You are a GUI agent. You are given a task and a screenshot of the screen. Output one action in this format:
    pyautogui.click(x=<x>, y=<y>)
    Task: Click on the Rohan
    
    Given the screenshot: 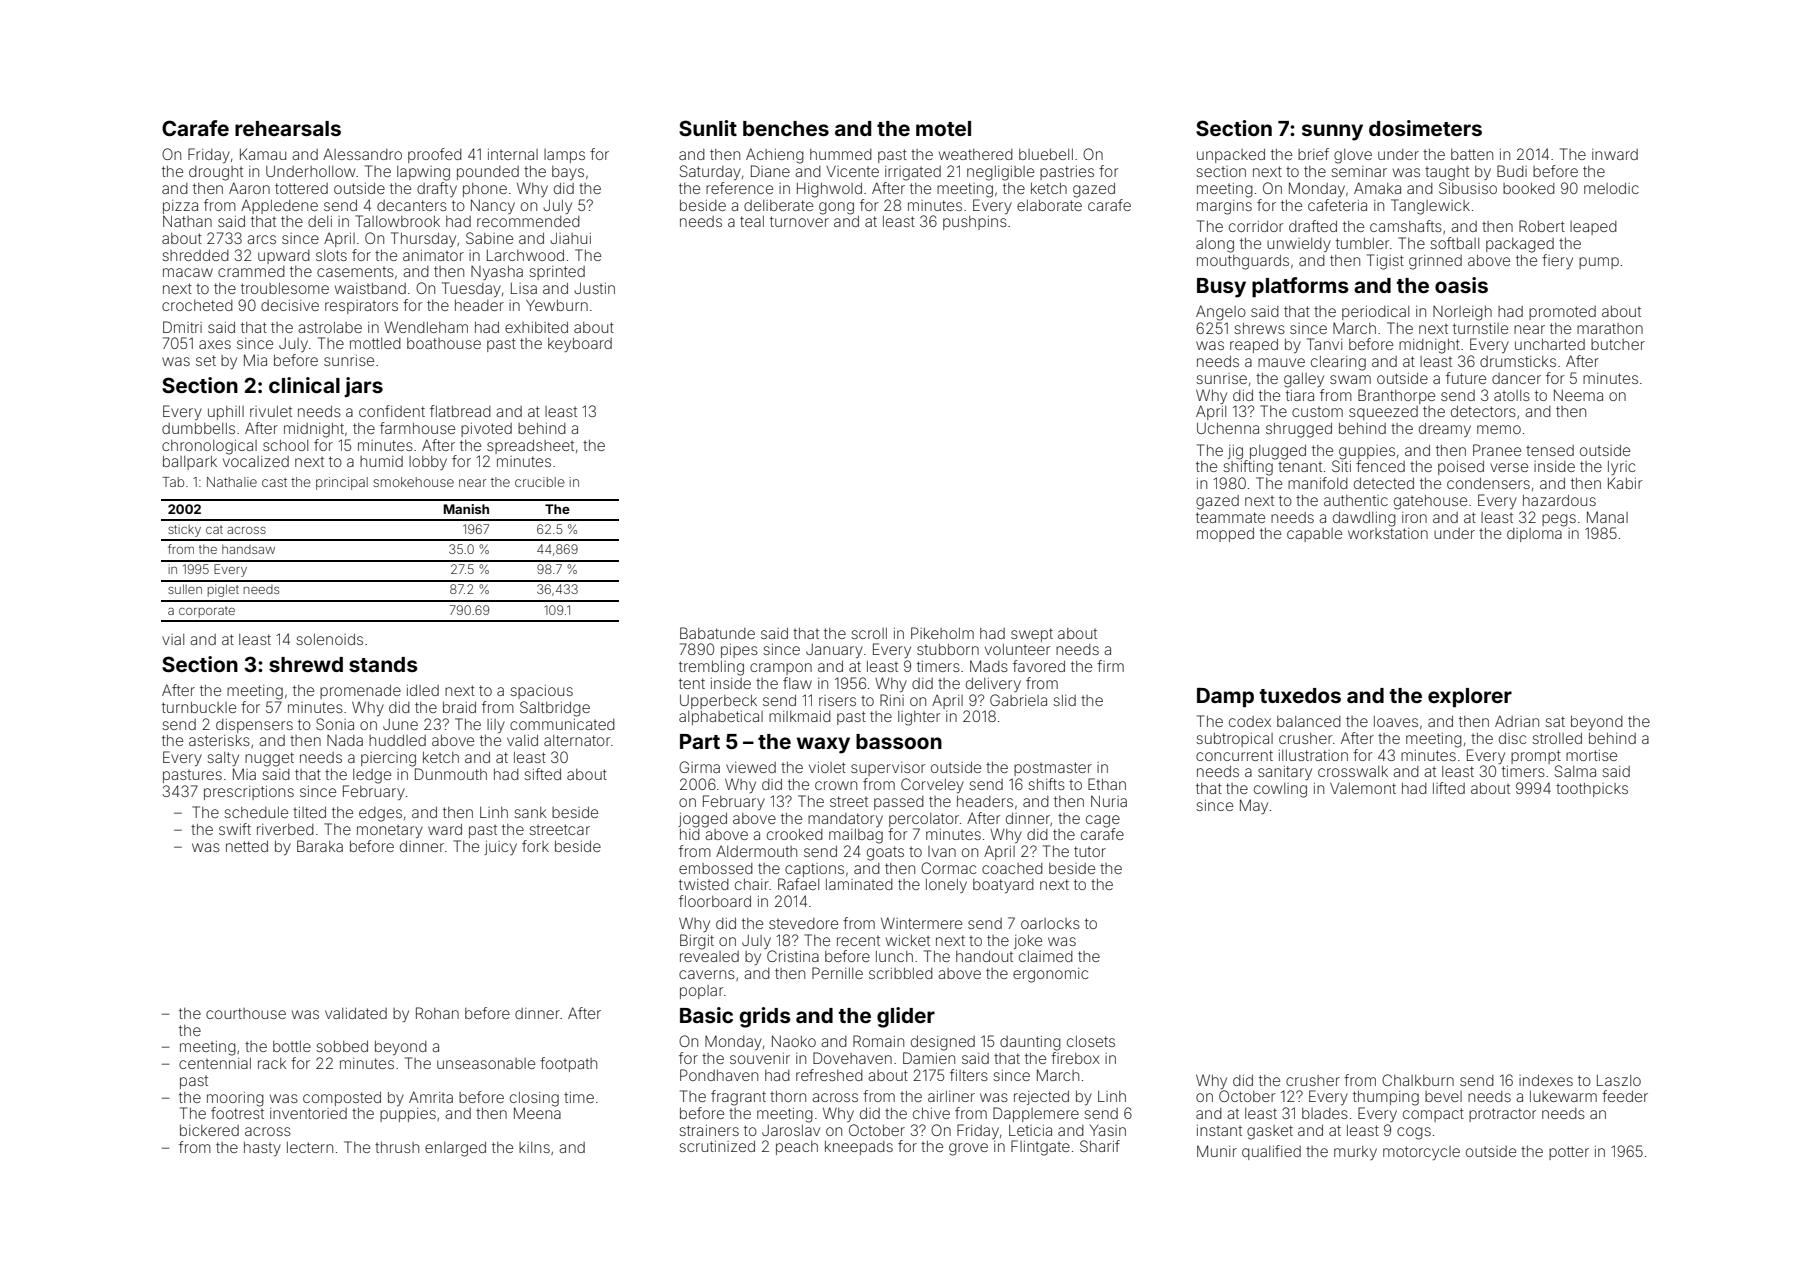 What is the action you would take?
    pyautogui.click(x=437, y=1013)
